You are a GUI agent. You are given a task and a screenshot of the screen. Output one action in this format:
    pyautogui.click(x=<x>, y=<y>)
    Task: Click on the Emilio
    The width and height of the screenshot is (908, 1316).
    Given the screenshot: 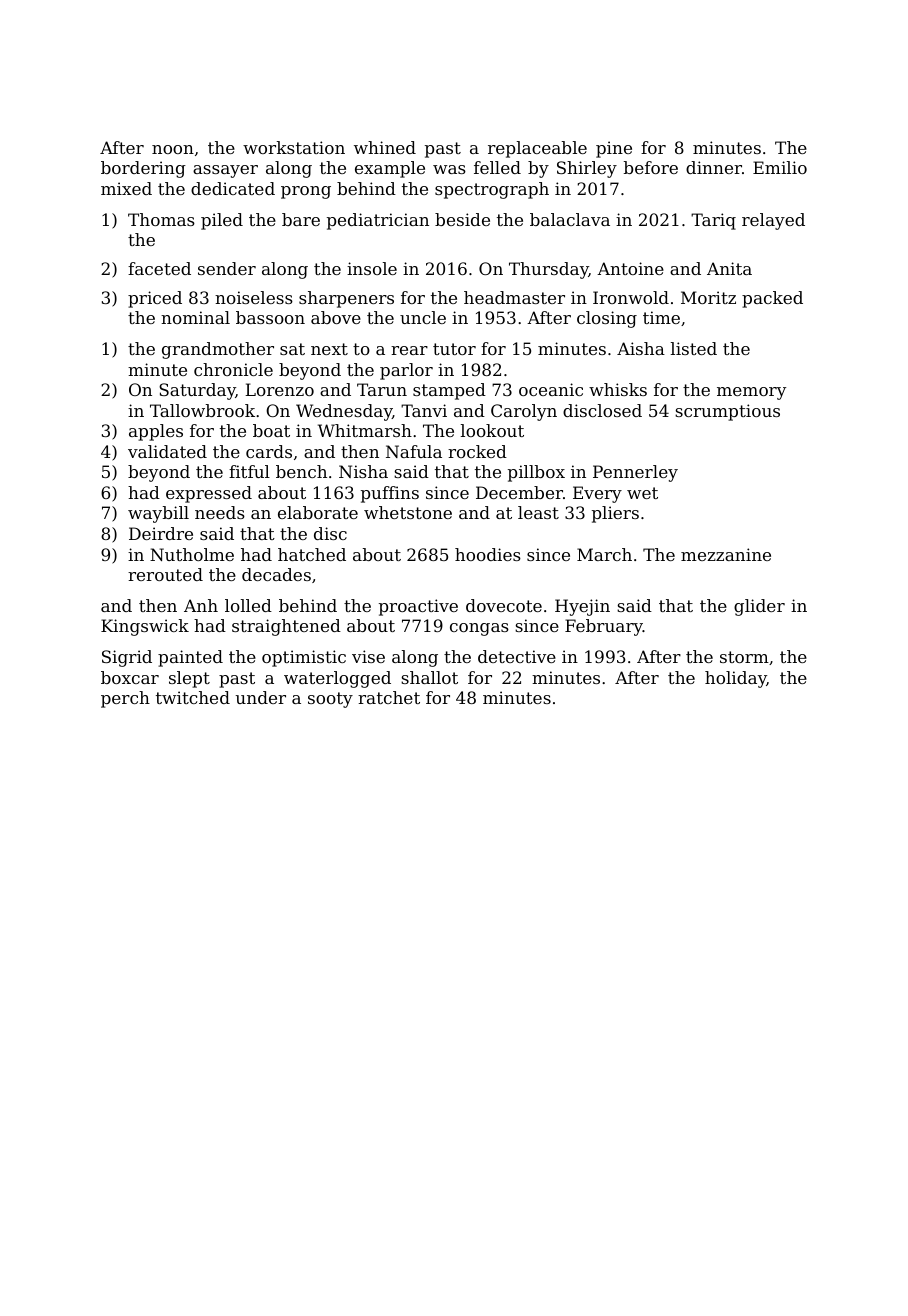 What is the action you would take?
    pyautogui.click(x=780, y=167)
